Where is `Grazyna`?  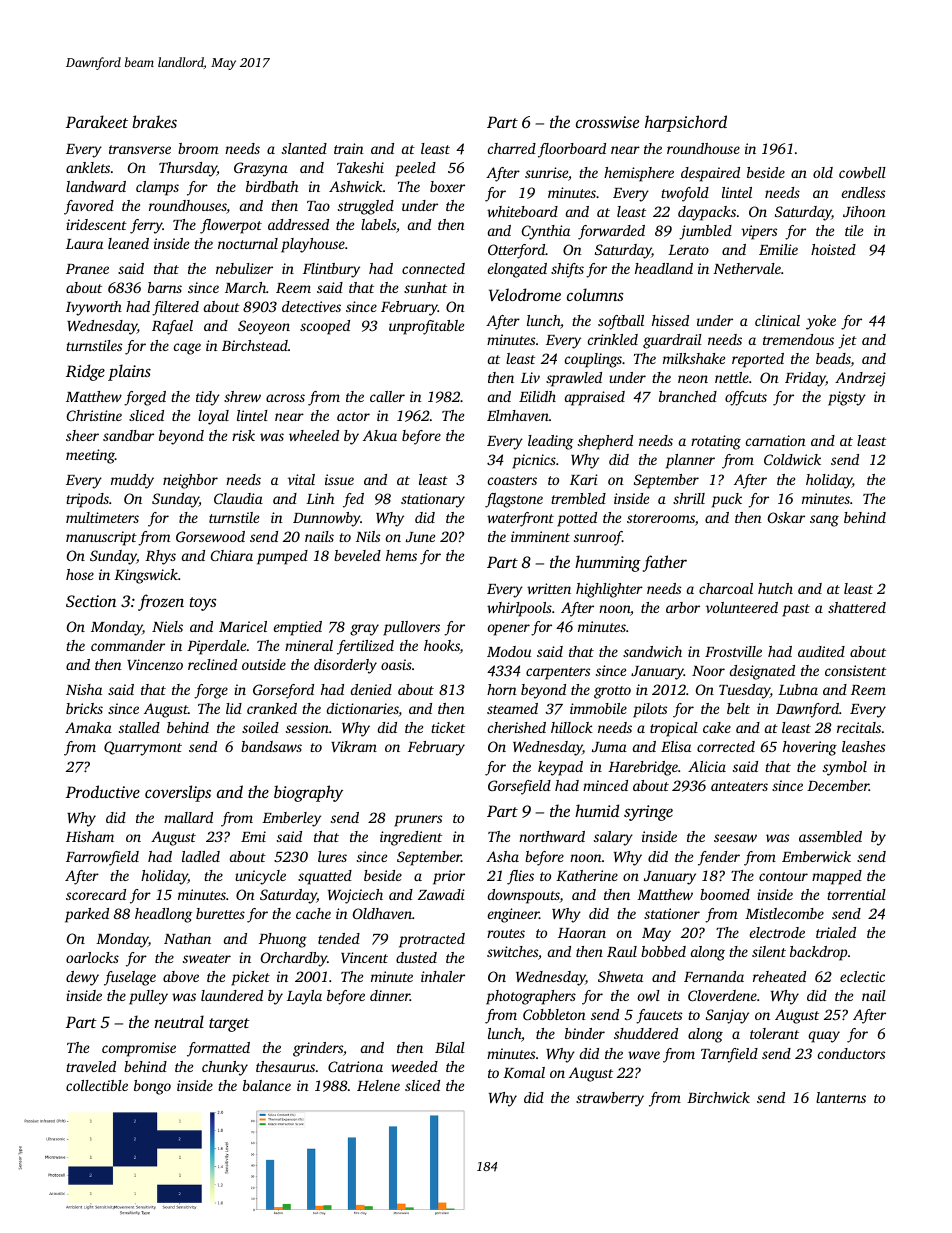
Grazyna is located at coordinates (261, 169).
